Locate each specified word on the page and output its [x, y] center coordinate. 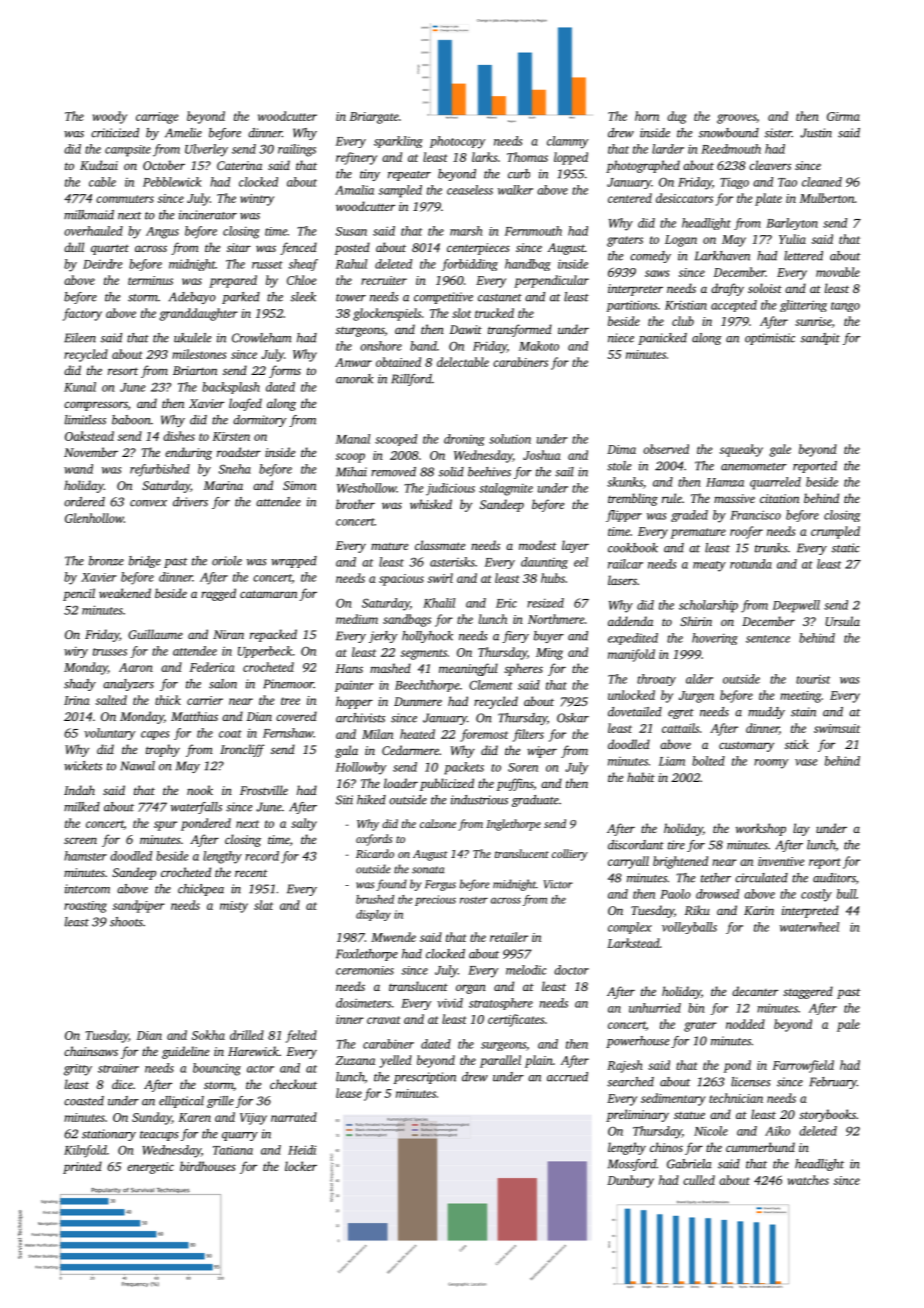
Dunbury [630, 1181]
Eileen [80, 338]
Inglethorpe [513, 825]
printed [82, 1167]
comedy [650, 257]
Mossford [632, 1165]
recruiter [384, 280]
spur [165, 826]
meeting [800, 697]
